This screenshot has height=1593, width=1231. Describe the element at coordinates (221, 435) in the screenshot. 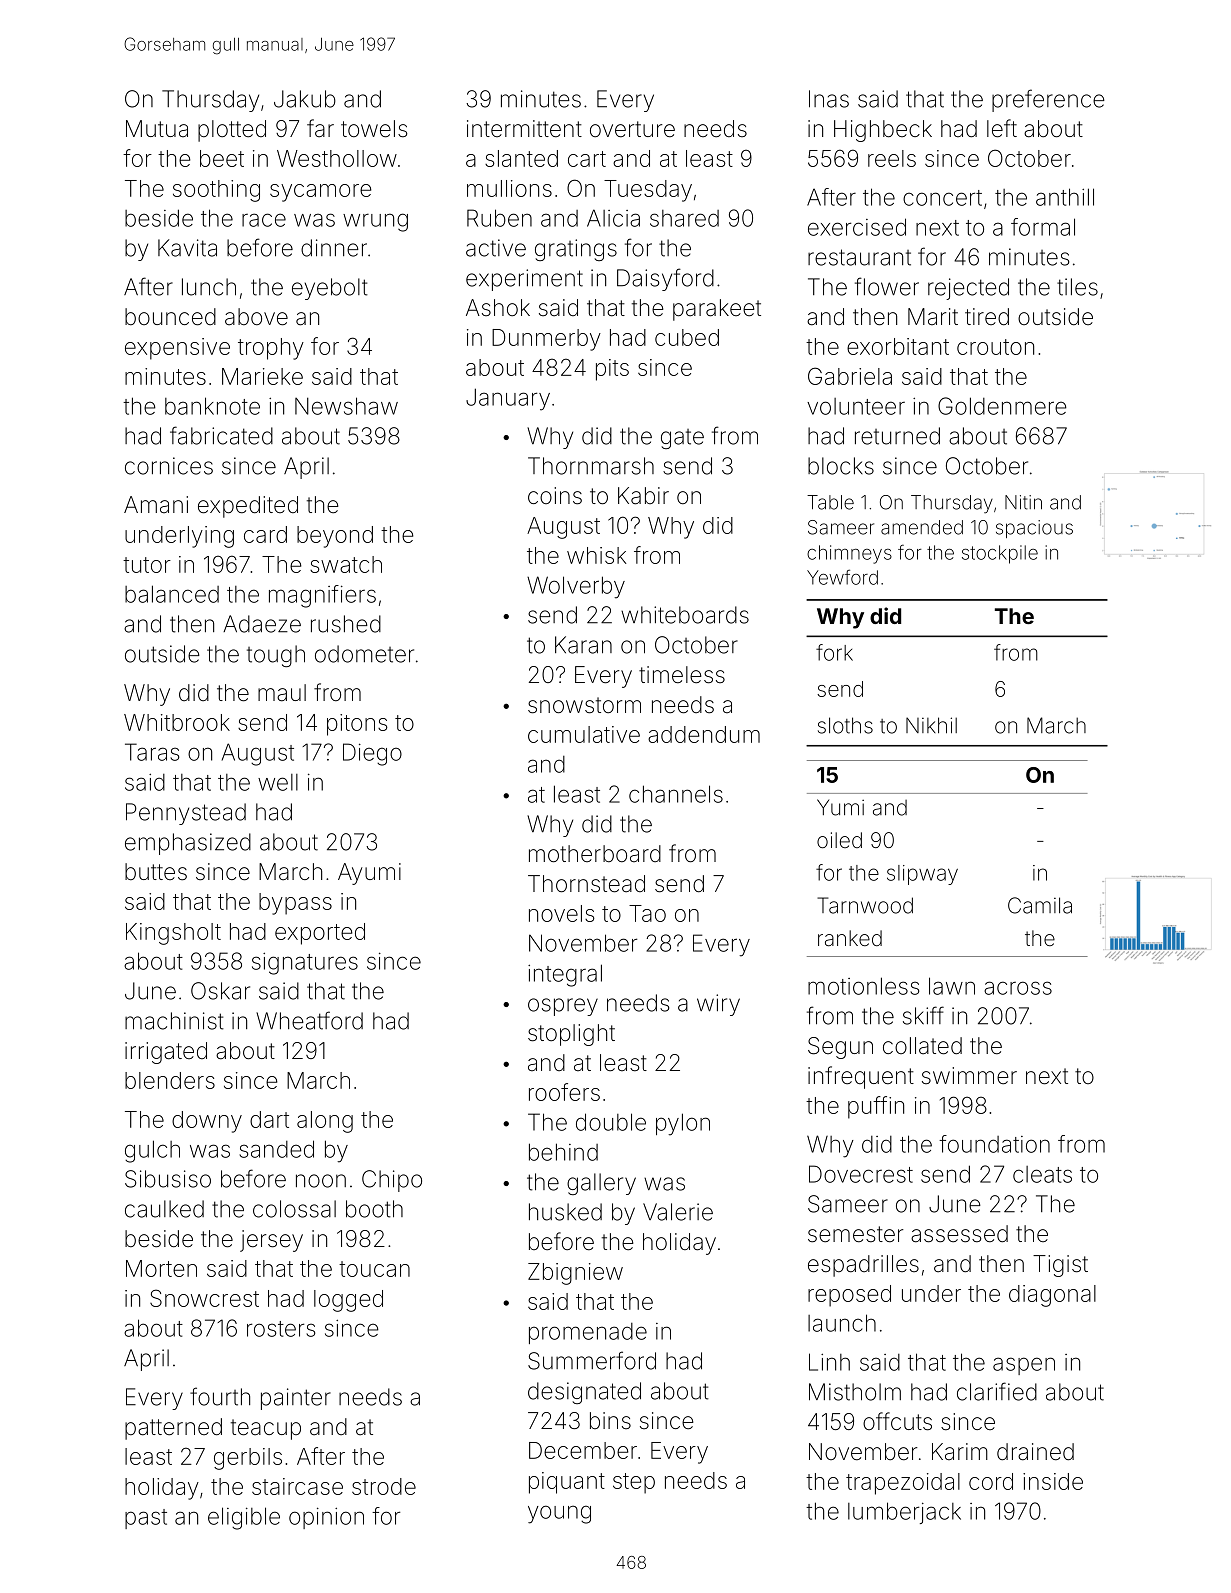

I see `fabricated` at that location.
